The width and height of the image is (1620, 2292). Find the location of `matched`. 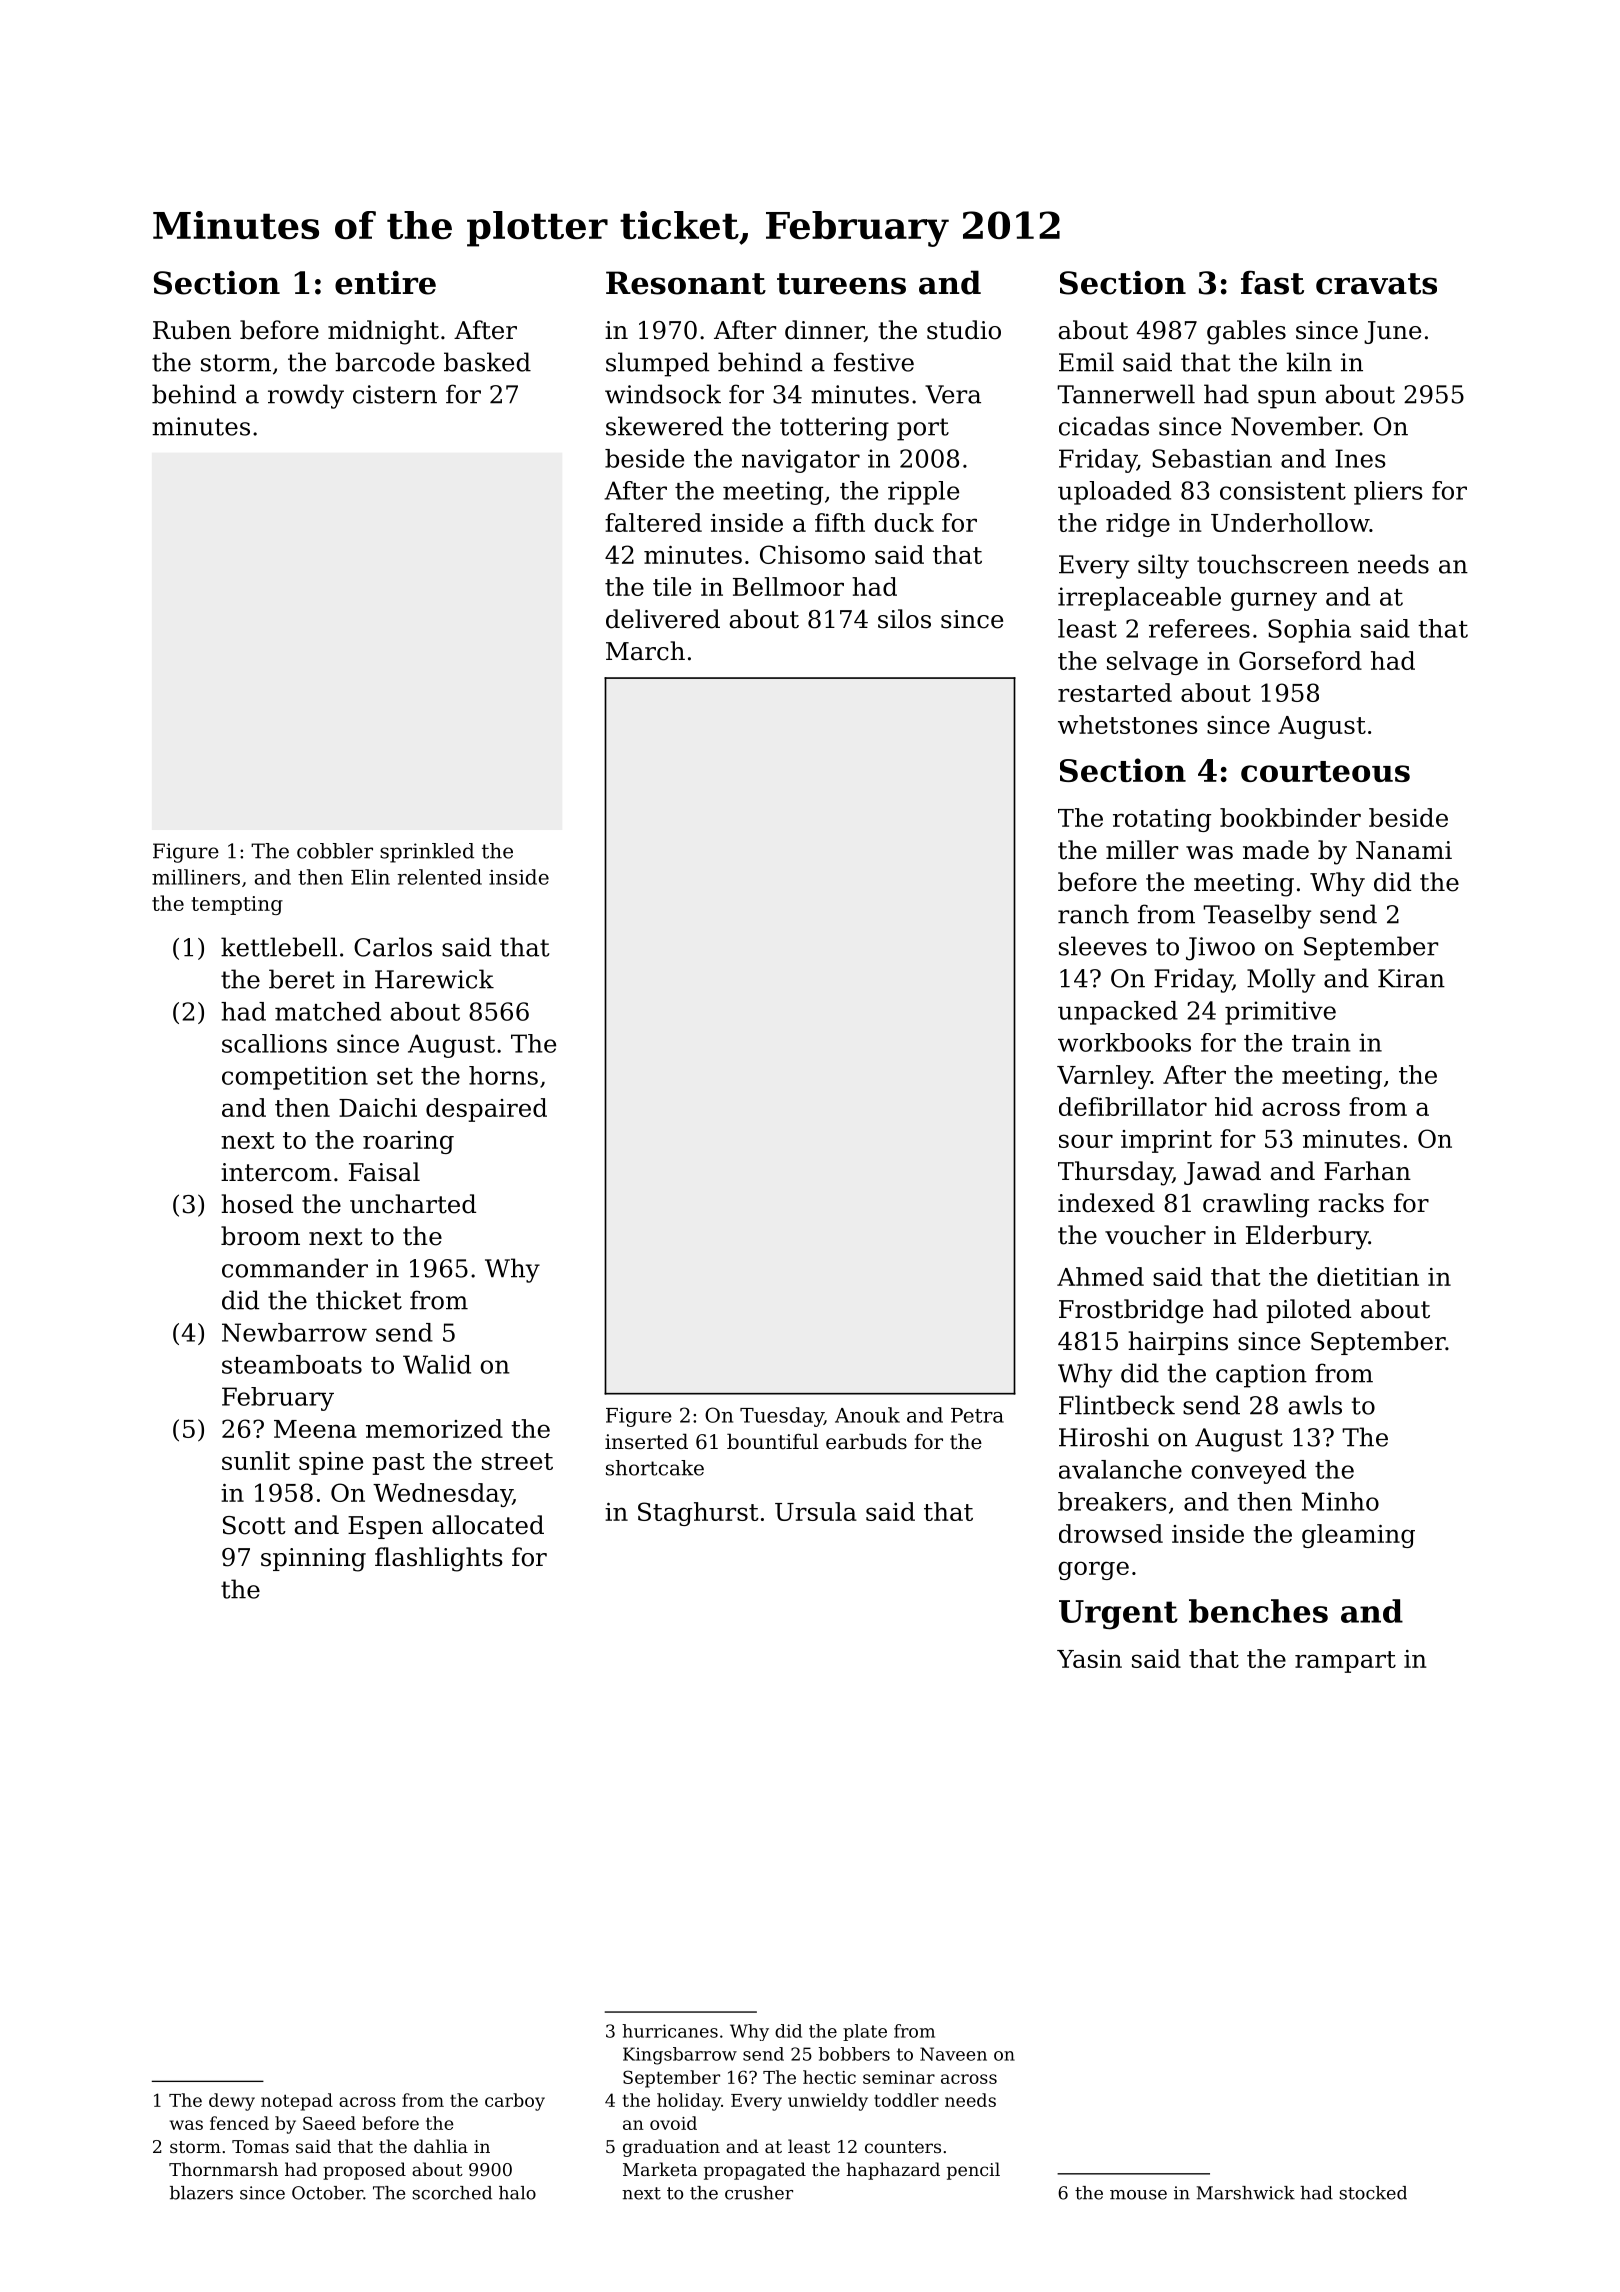

matched is located at coordinates (328, 1011).
